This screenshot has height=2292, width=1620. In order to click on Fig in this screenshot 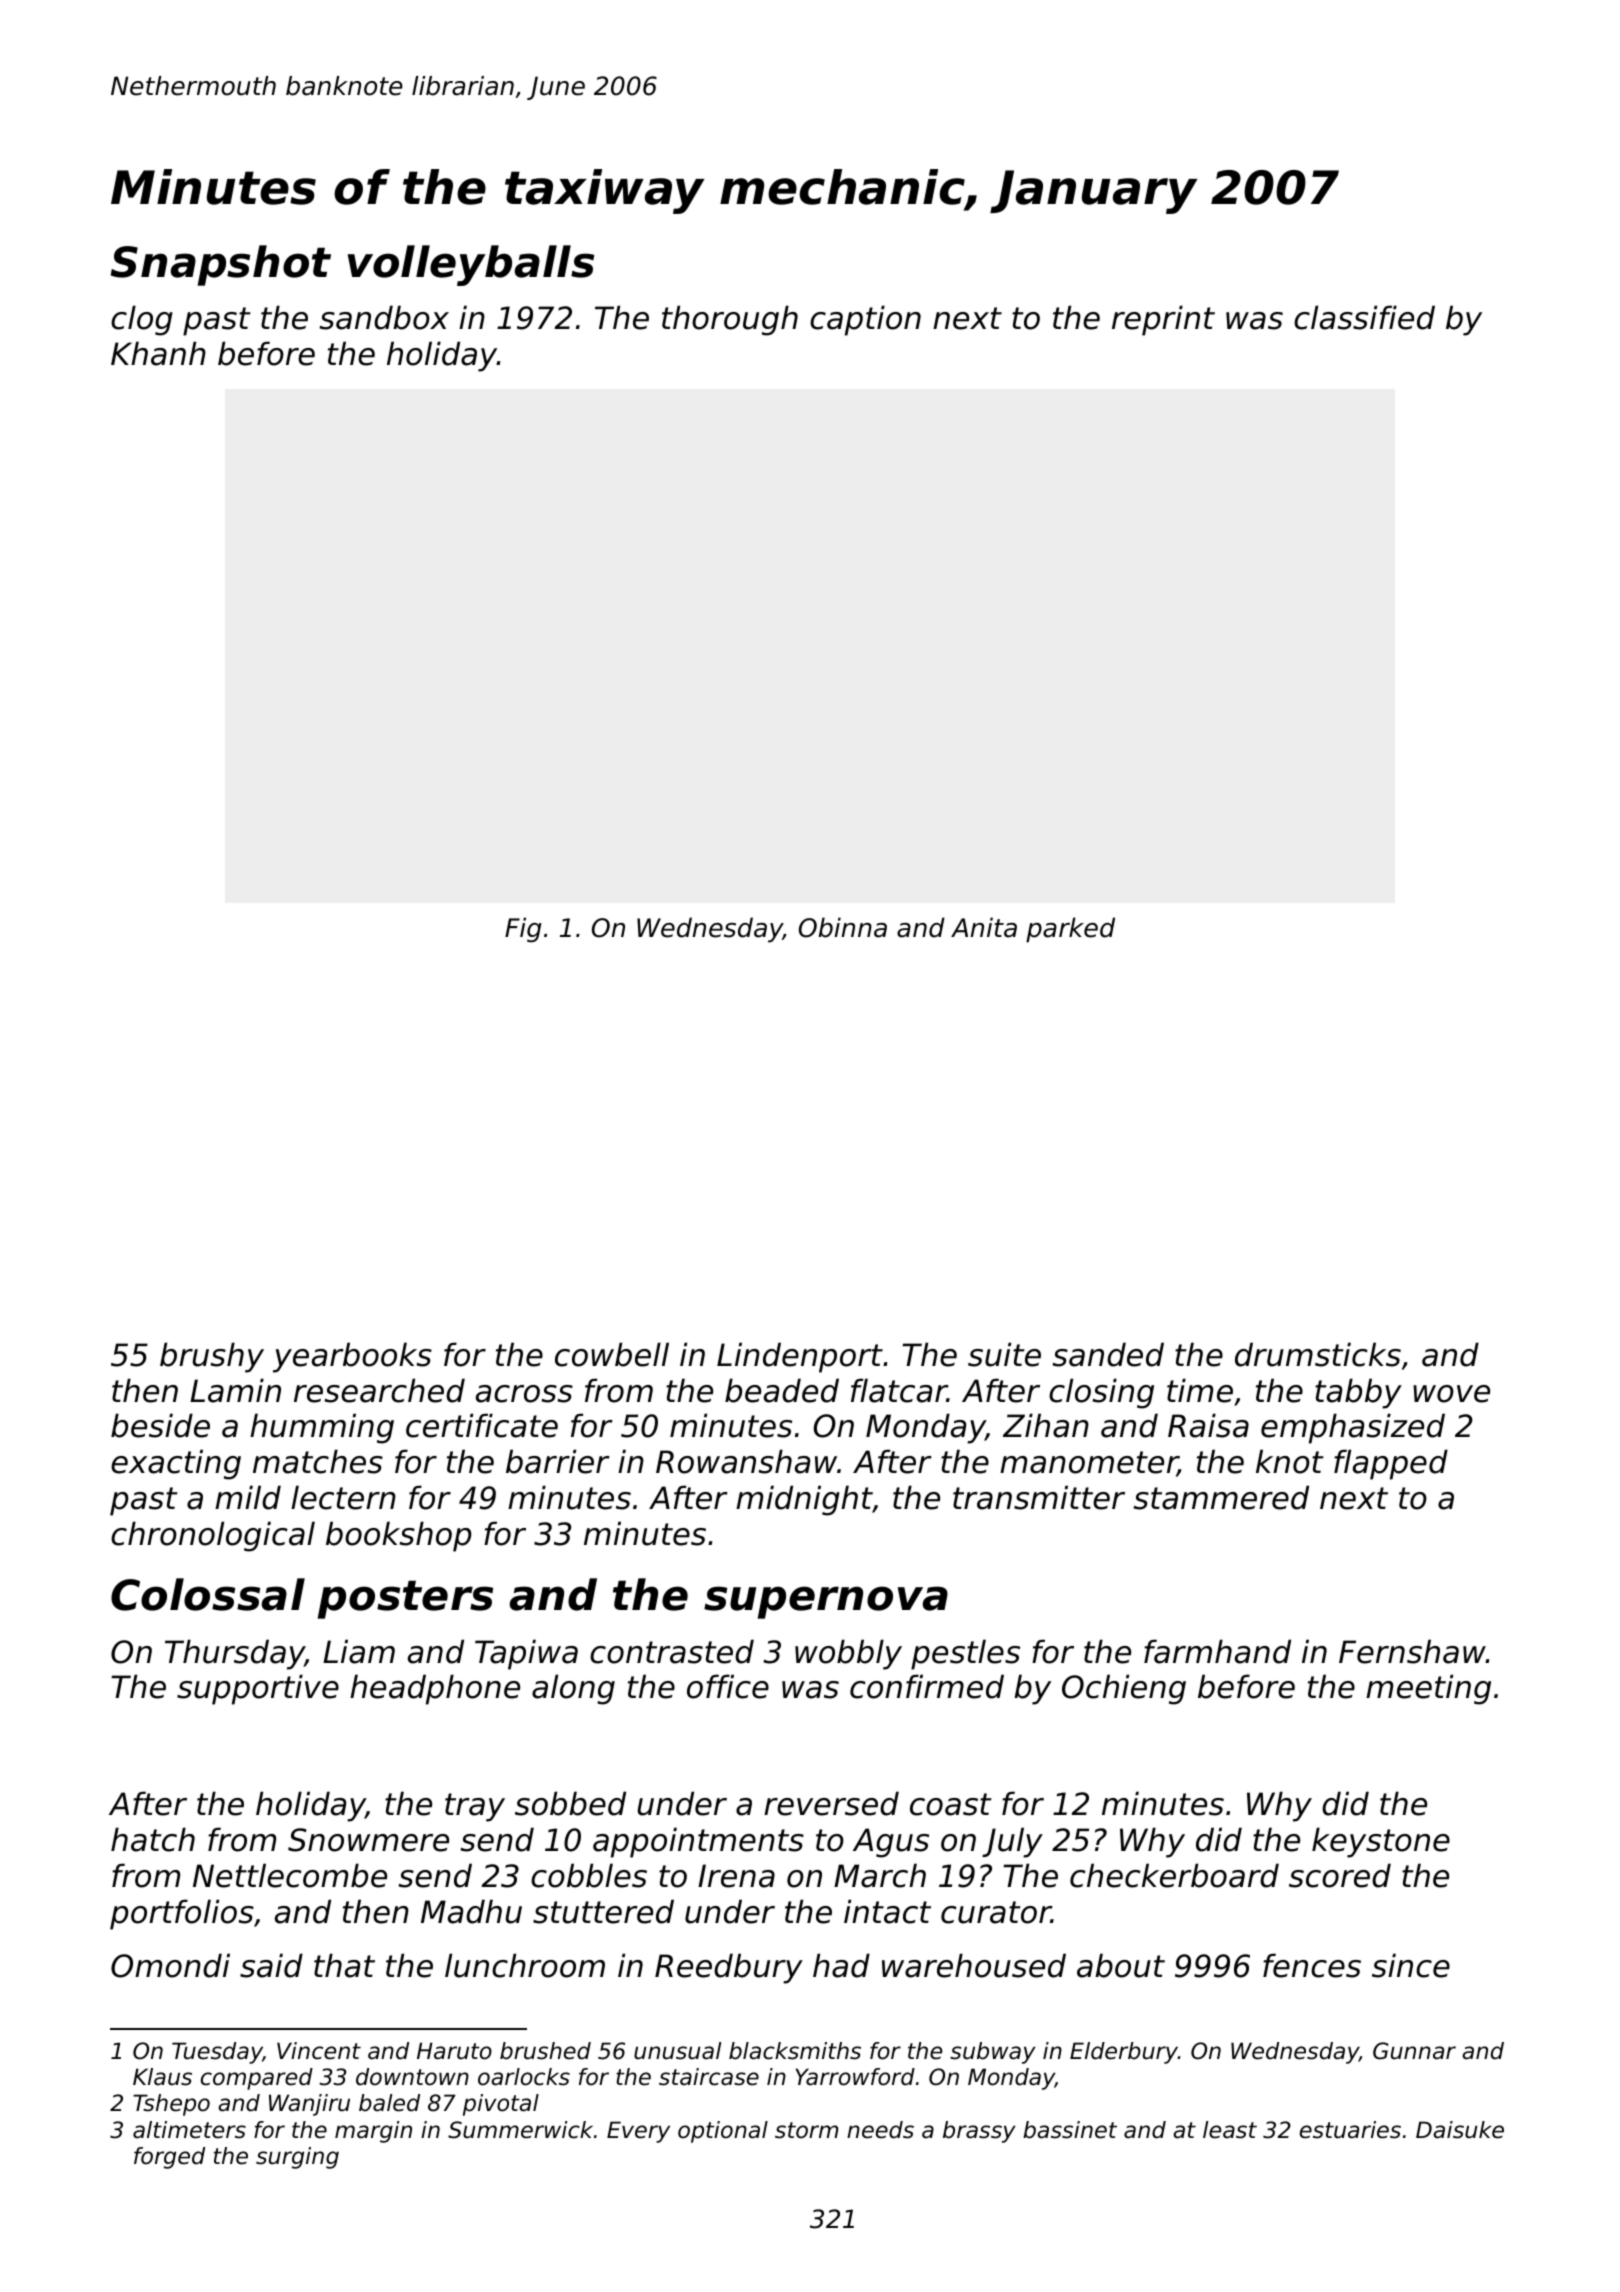, I will do `click(523, 930)`.
